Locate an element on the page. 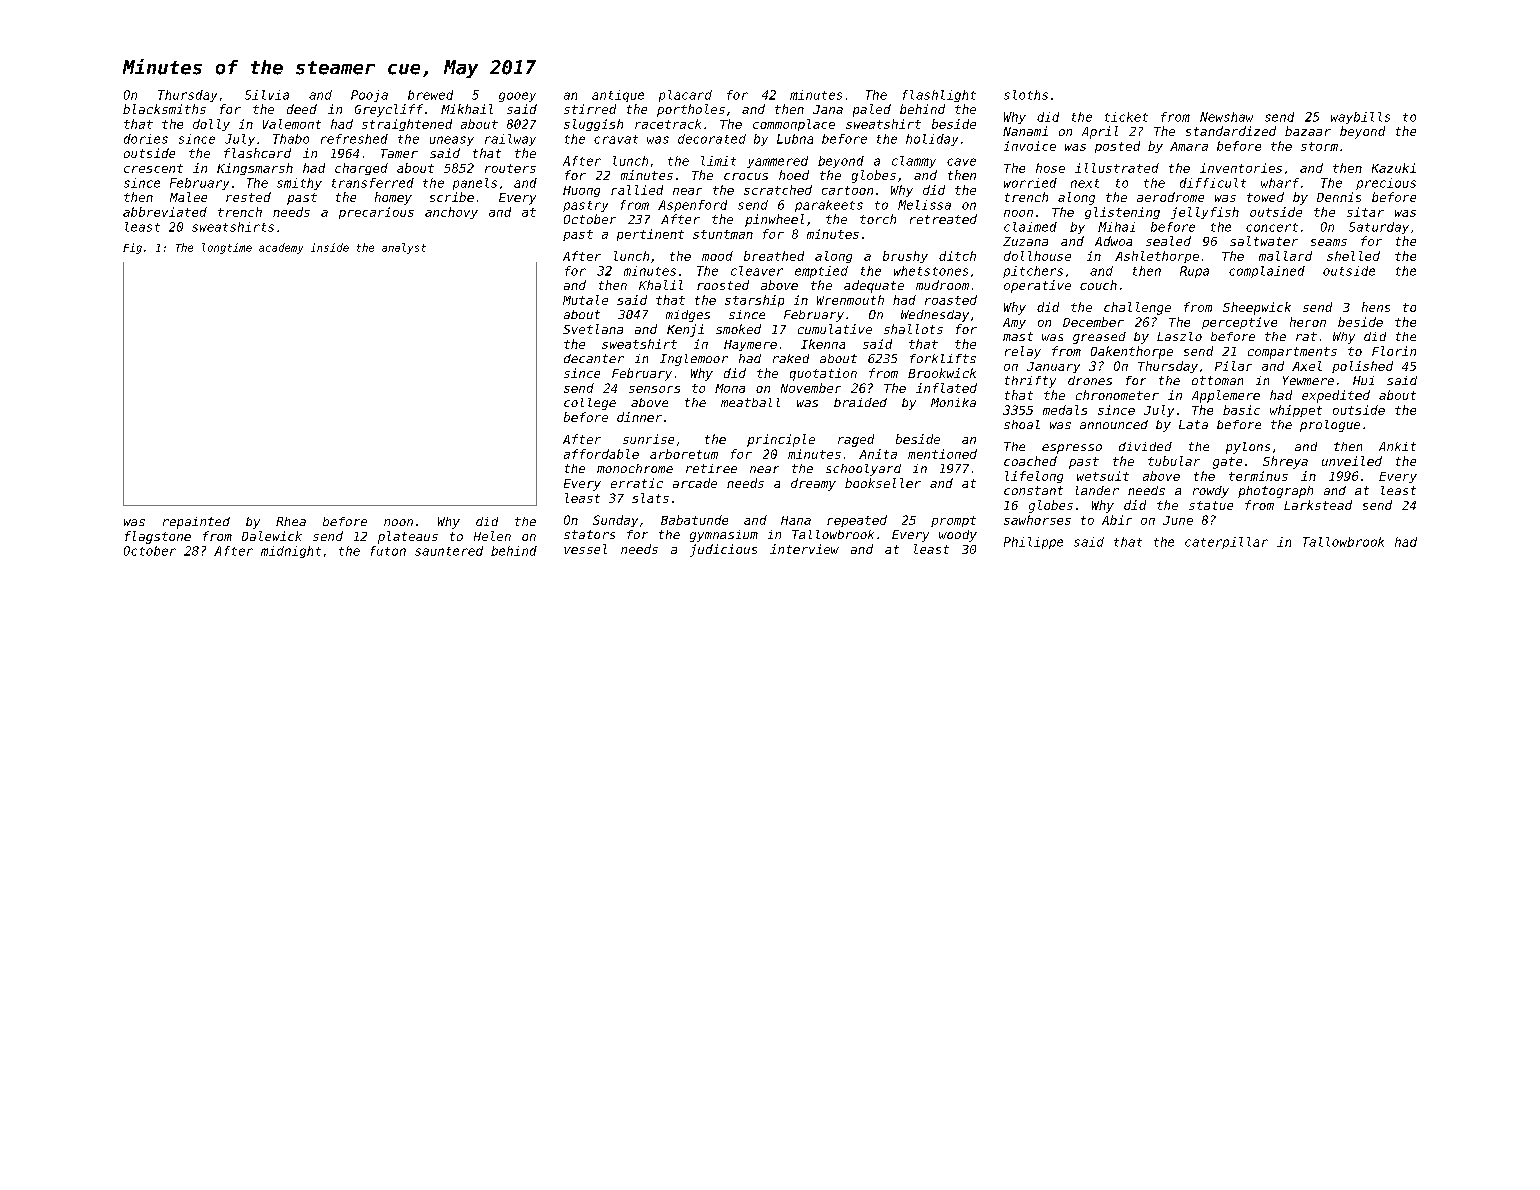  judicious is located at coordinates (723, 550).
